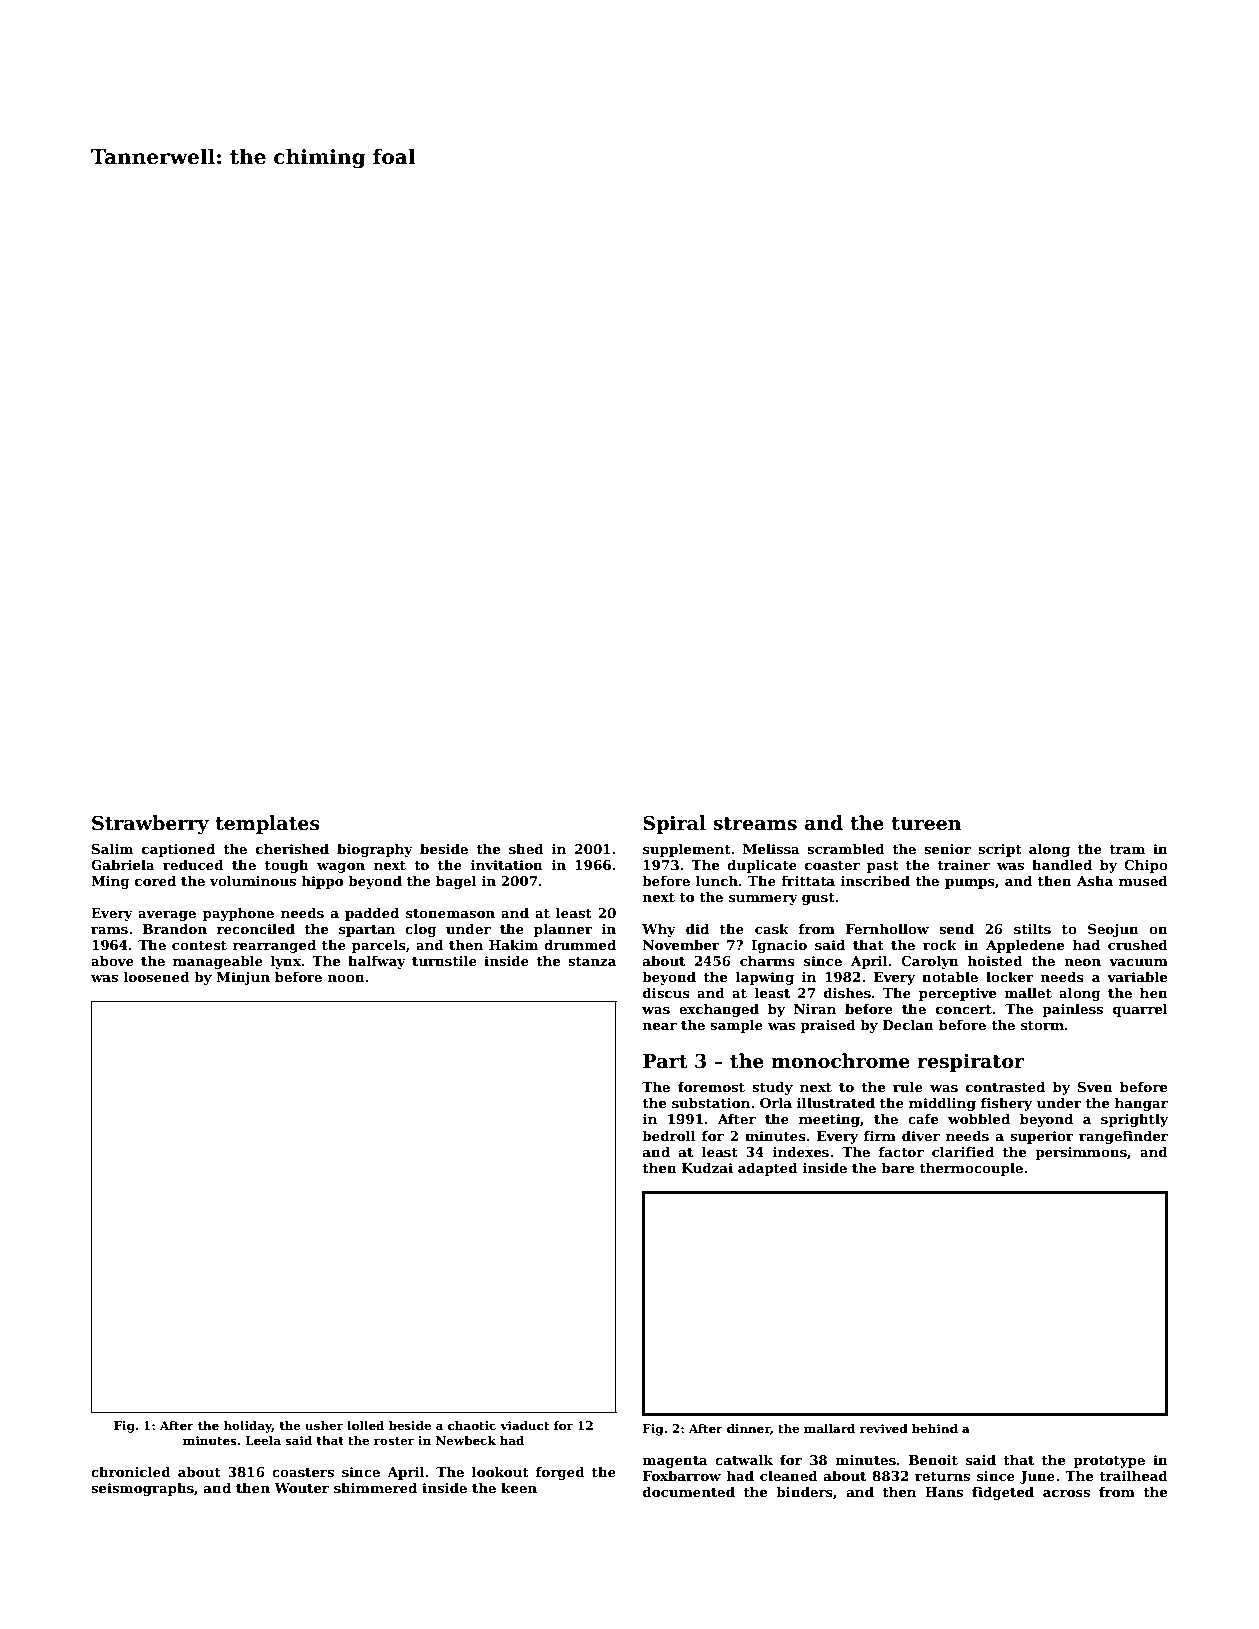  Describe the element at coordinates (707, 1167) in the screenshot. I see `Kudzai` at that location.
